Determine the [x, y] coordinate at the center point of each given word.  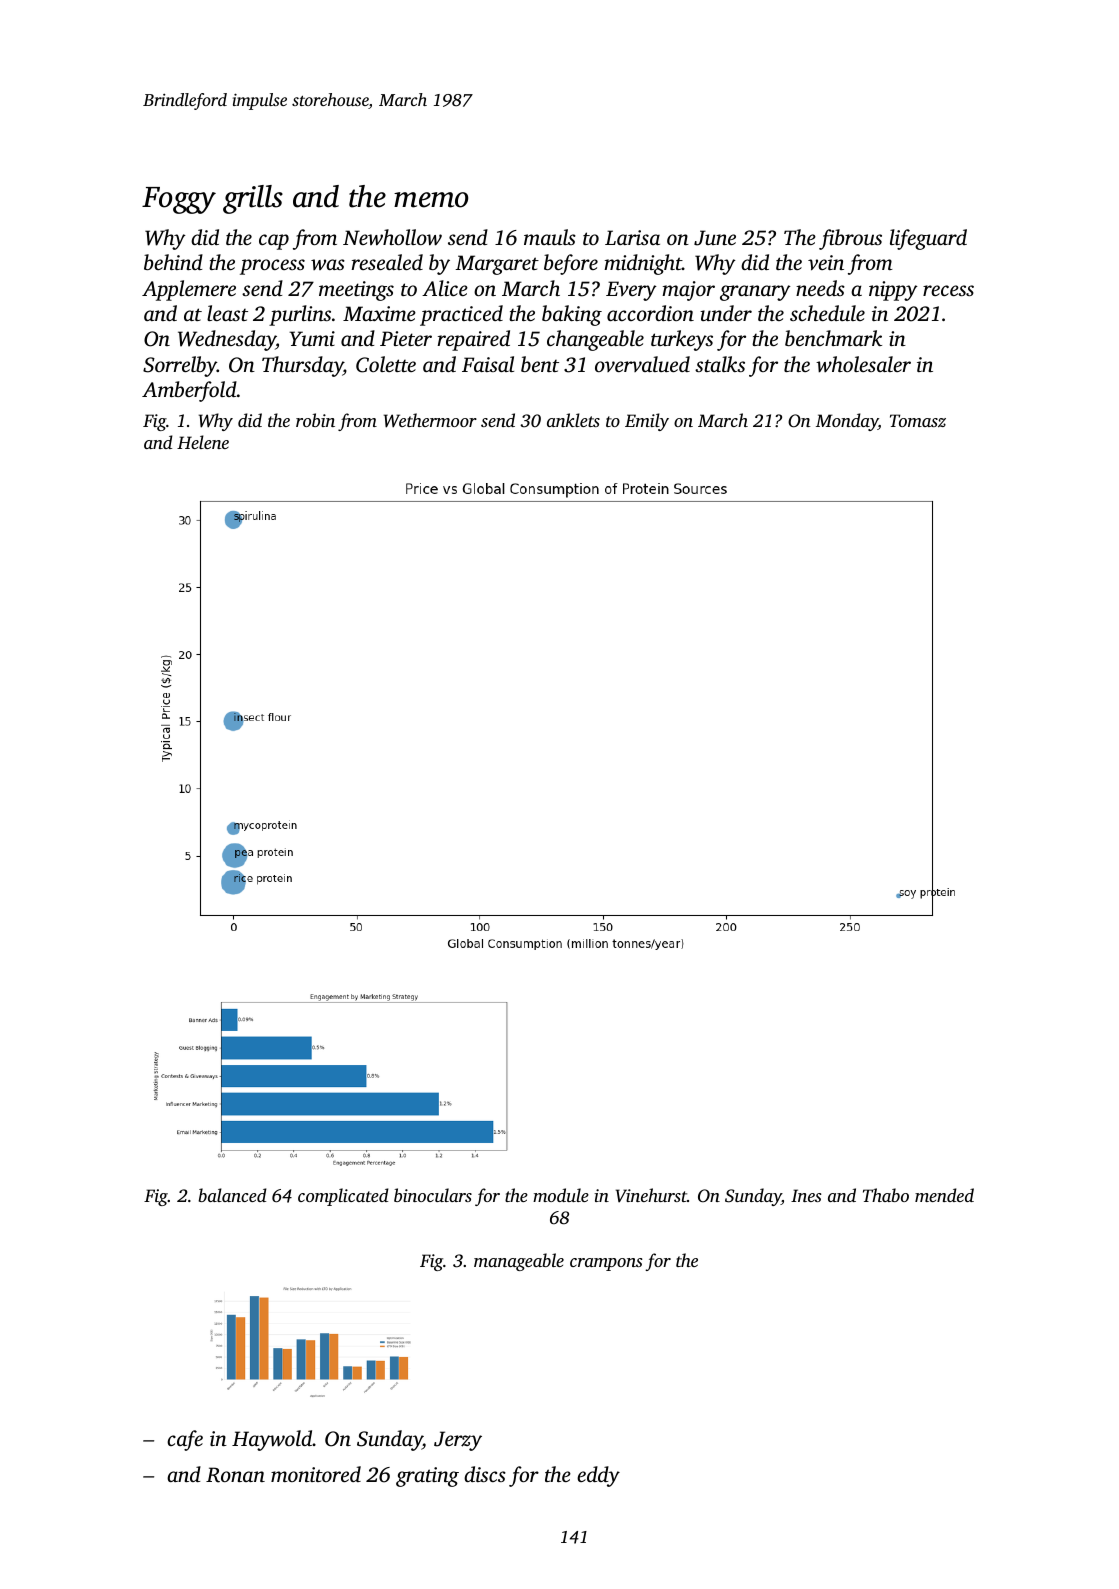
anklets [573, 420]
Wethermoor [430, 420]
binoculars [433, 1195]
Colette [386, 364]
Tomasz [918, 420]
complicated [343, 1197]
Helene [203, 442]
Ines [806, 1195]
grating [427, 1477]
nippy [893, 291]
